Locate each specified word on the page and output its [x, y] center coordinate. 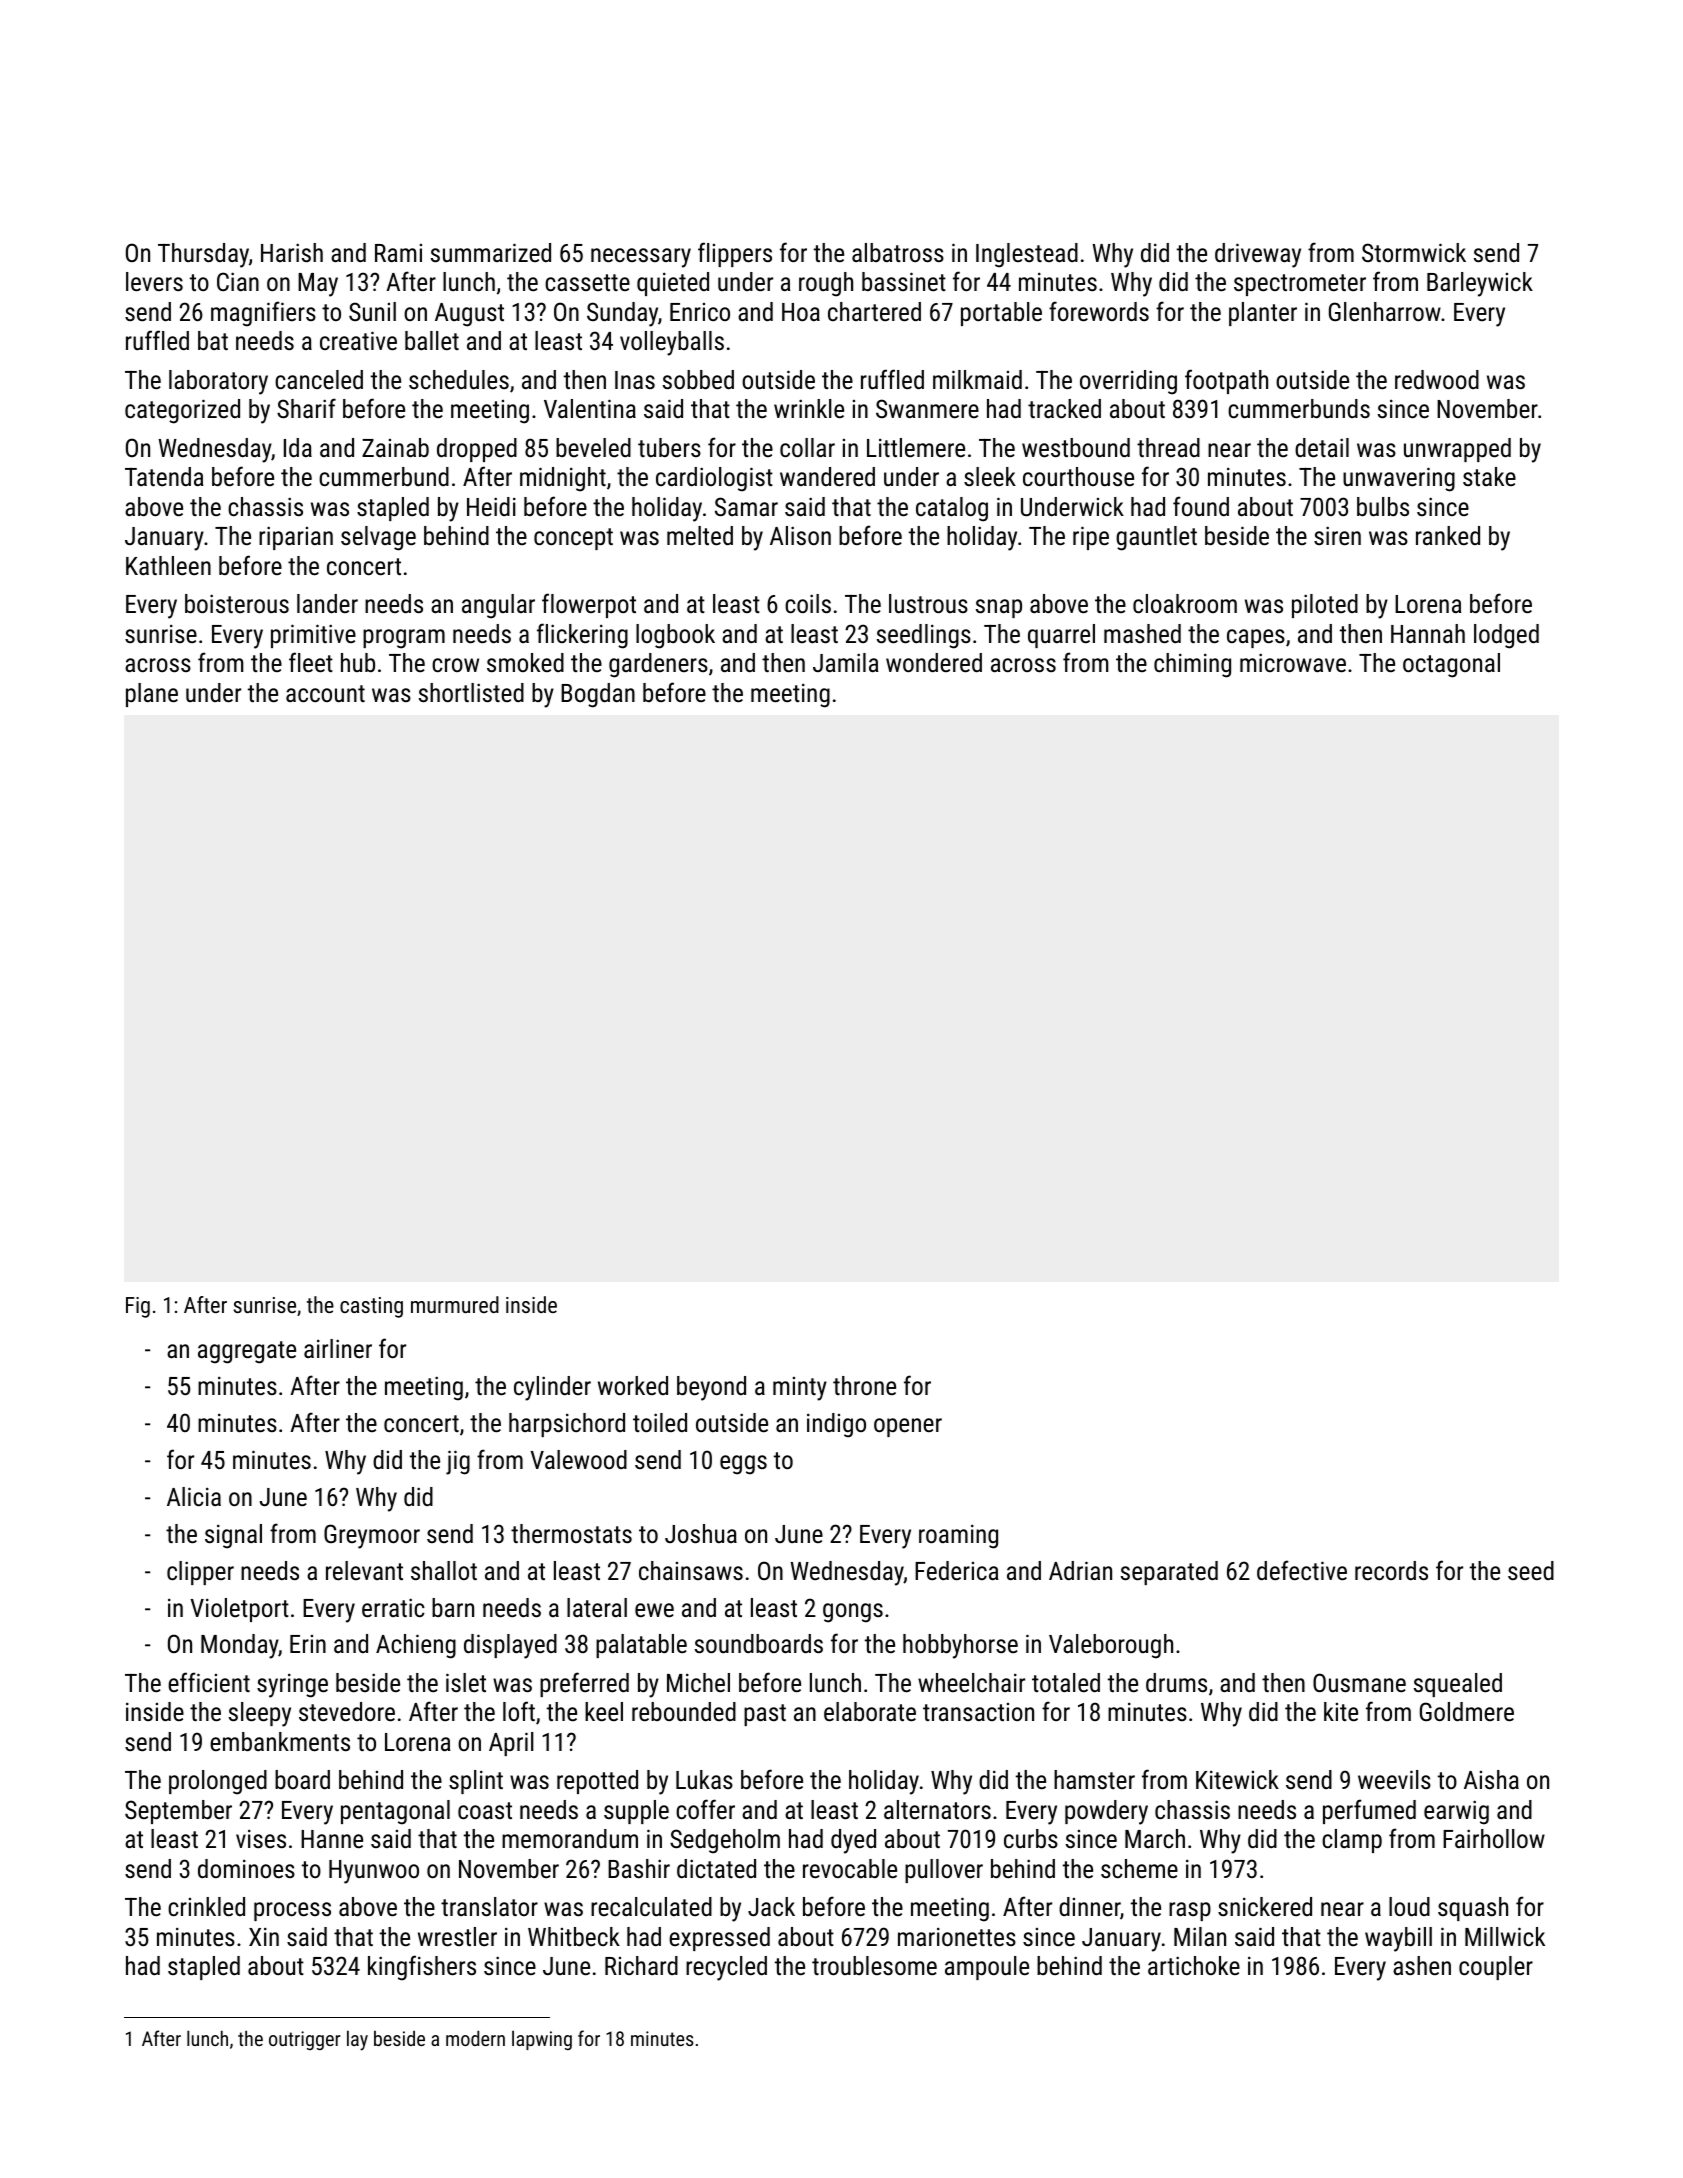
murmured [455, 1304]
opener [908, 1427]
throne [864, 1385]
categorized [182, 411]
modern [475, 2038]
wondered [934, 662]
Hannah [1428, 633]
